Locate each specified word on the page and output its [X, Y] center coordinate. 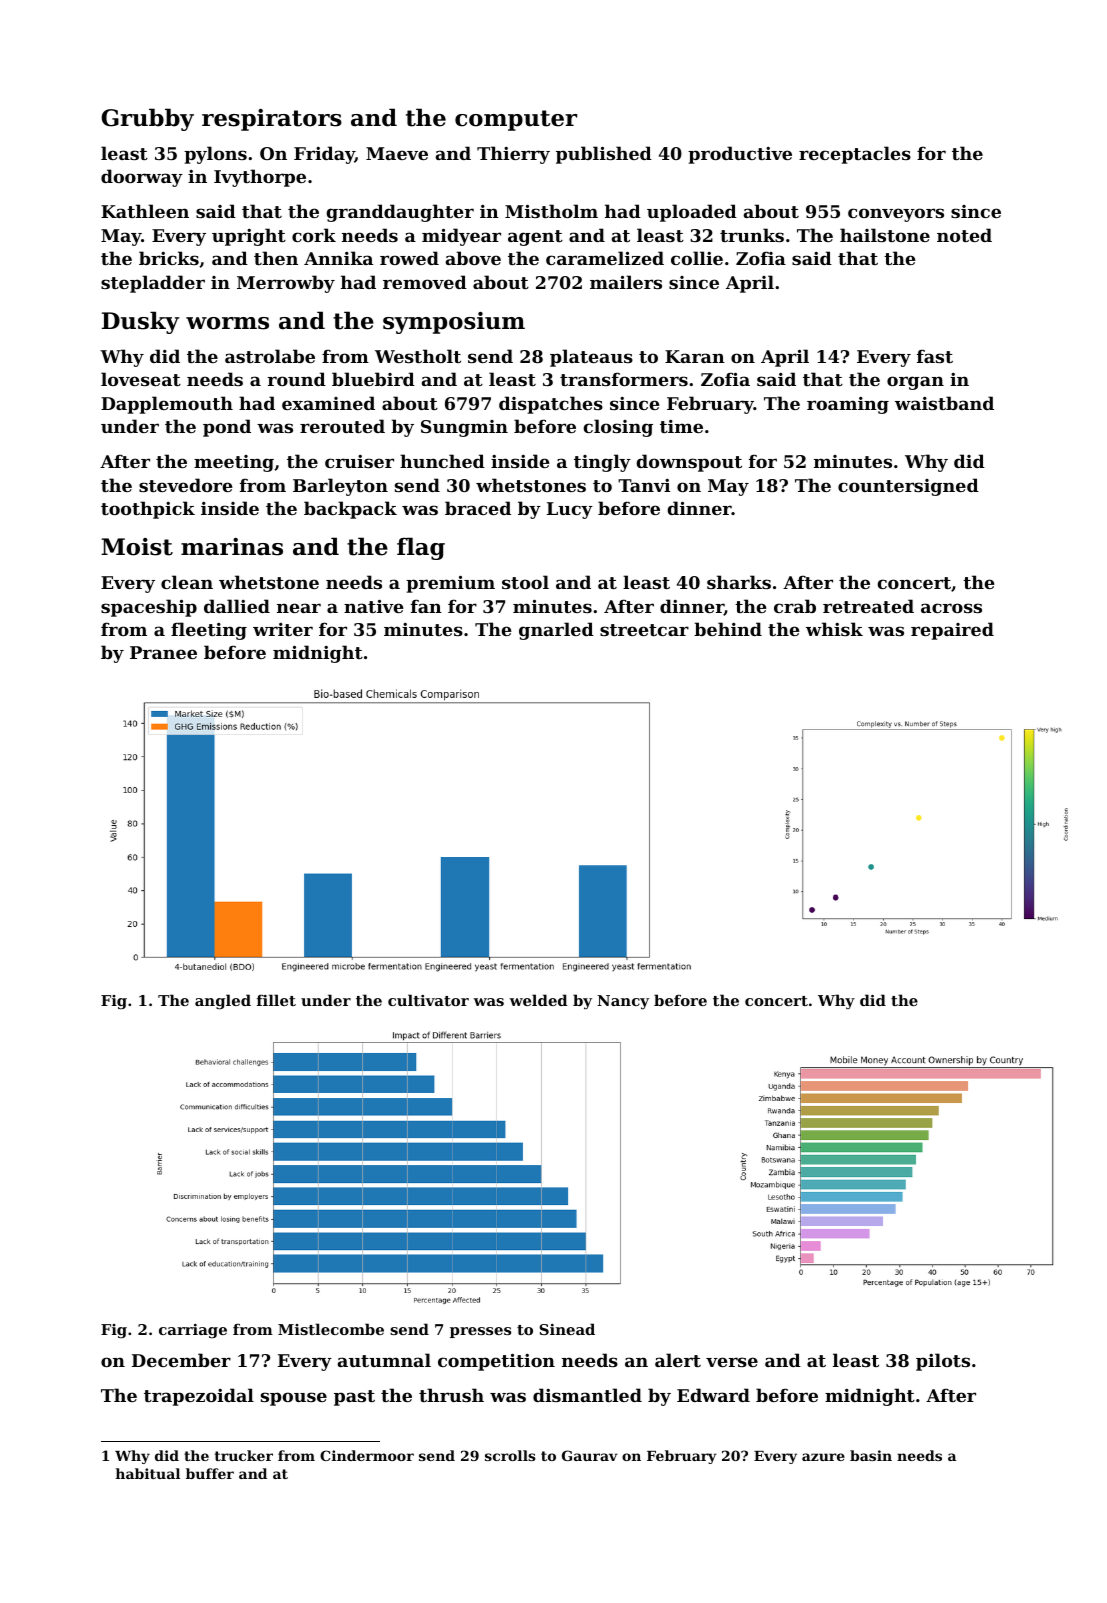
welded [538, 1000]
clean [187, 582]
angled [223, 1002]
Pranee [163, 652]
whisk [834, 629]
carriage [193, 1331]
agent [535, 238]
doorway [142, 178]
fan [426, 606]
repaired [952, 631]
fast [935, 356]
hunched [442, 461]
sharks [739, 582]
